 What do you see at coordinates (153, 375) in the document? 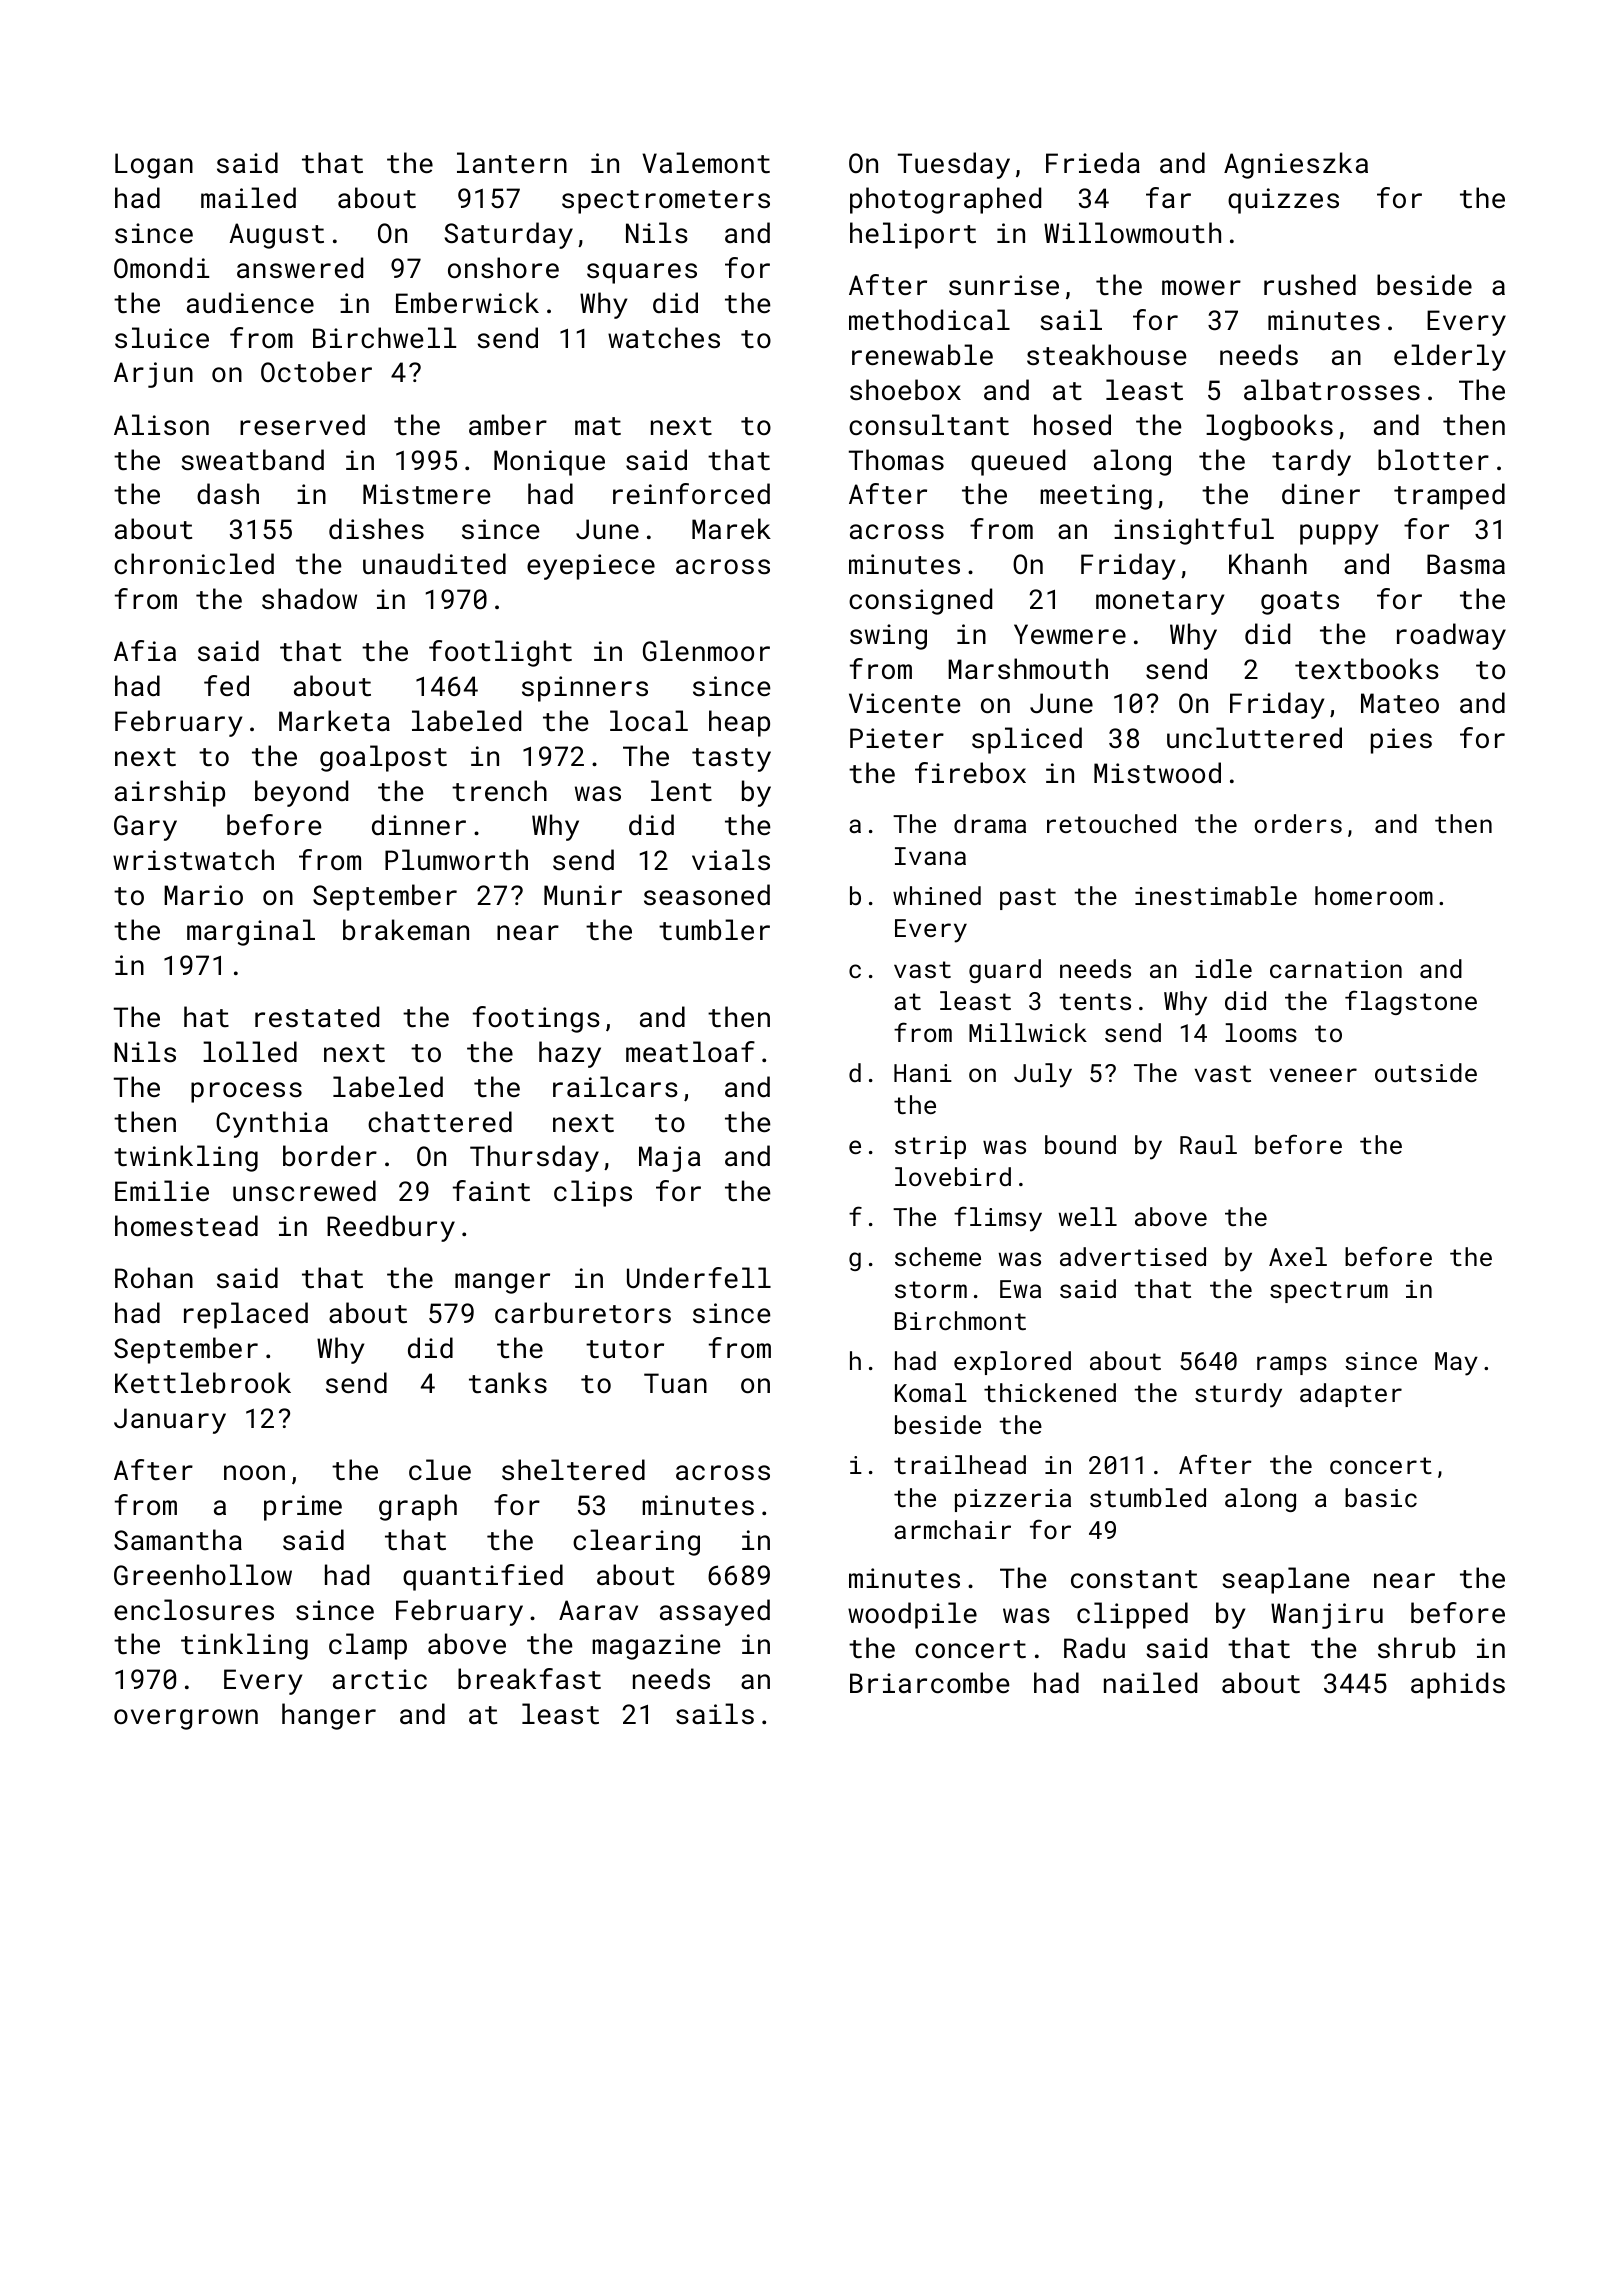
I see `Arjun` at bounding box center [153, 375].
